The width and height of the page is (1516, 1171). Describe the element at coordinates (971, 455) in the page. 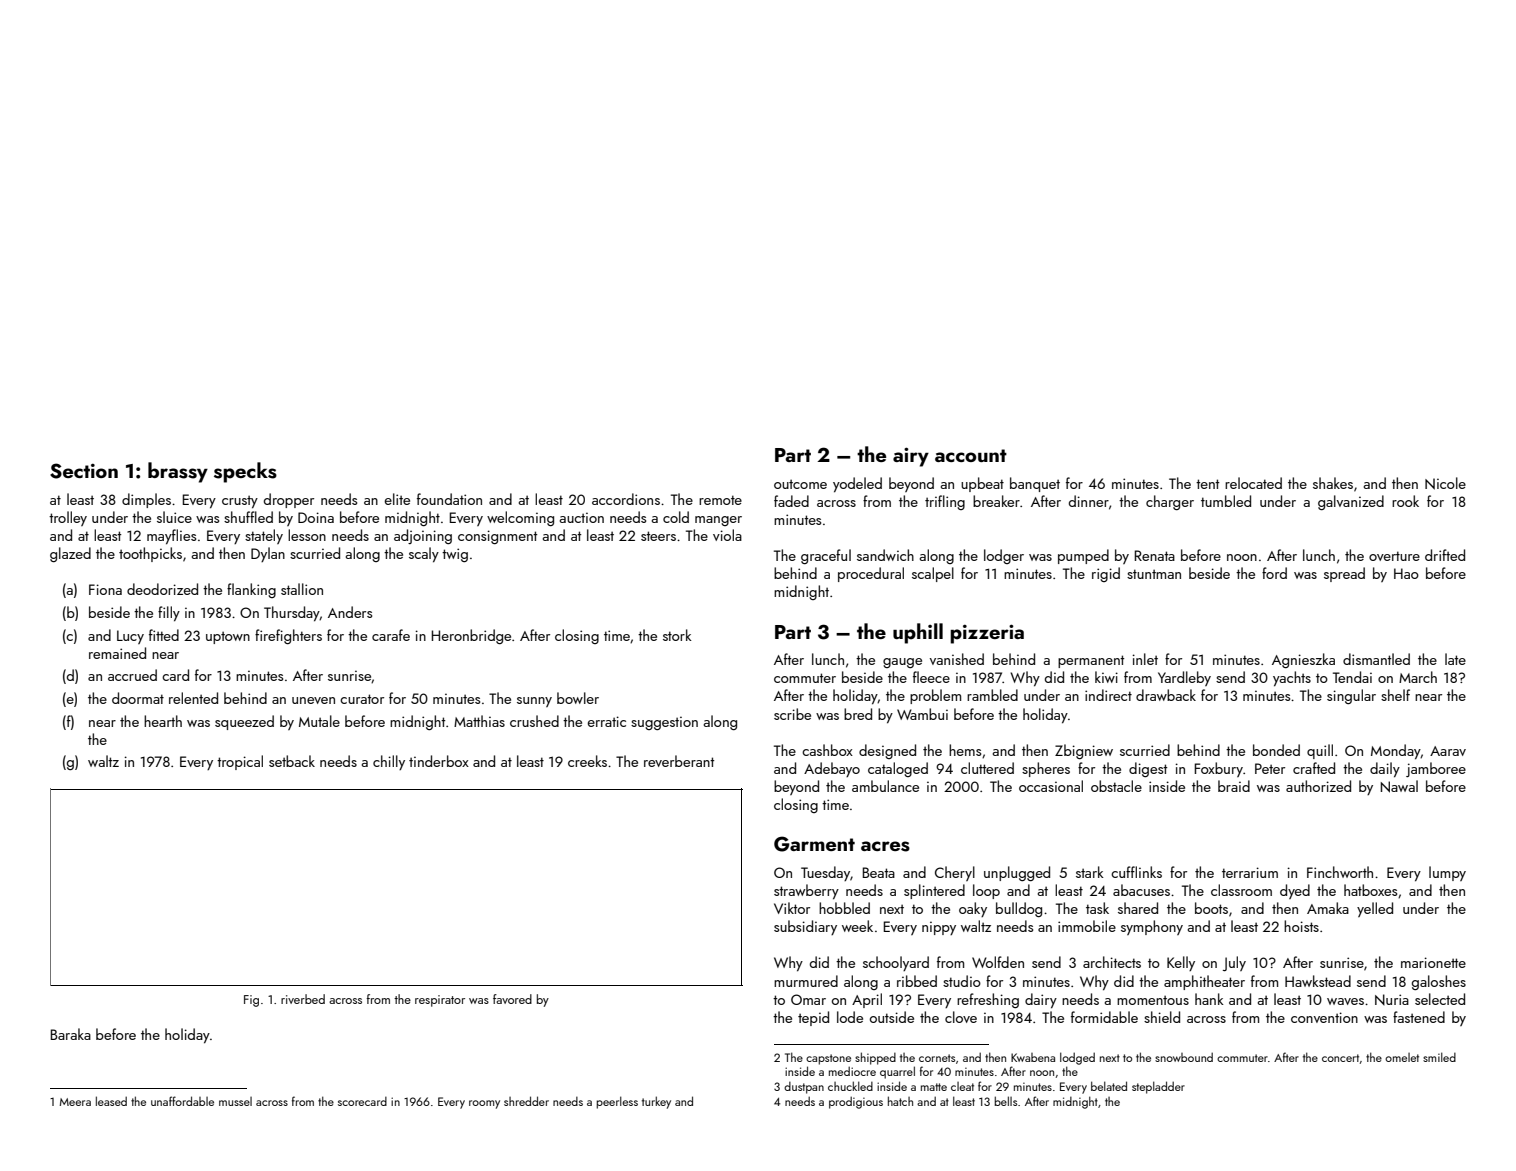

I see `account` at that location.
